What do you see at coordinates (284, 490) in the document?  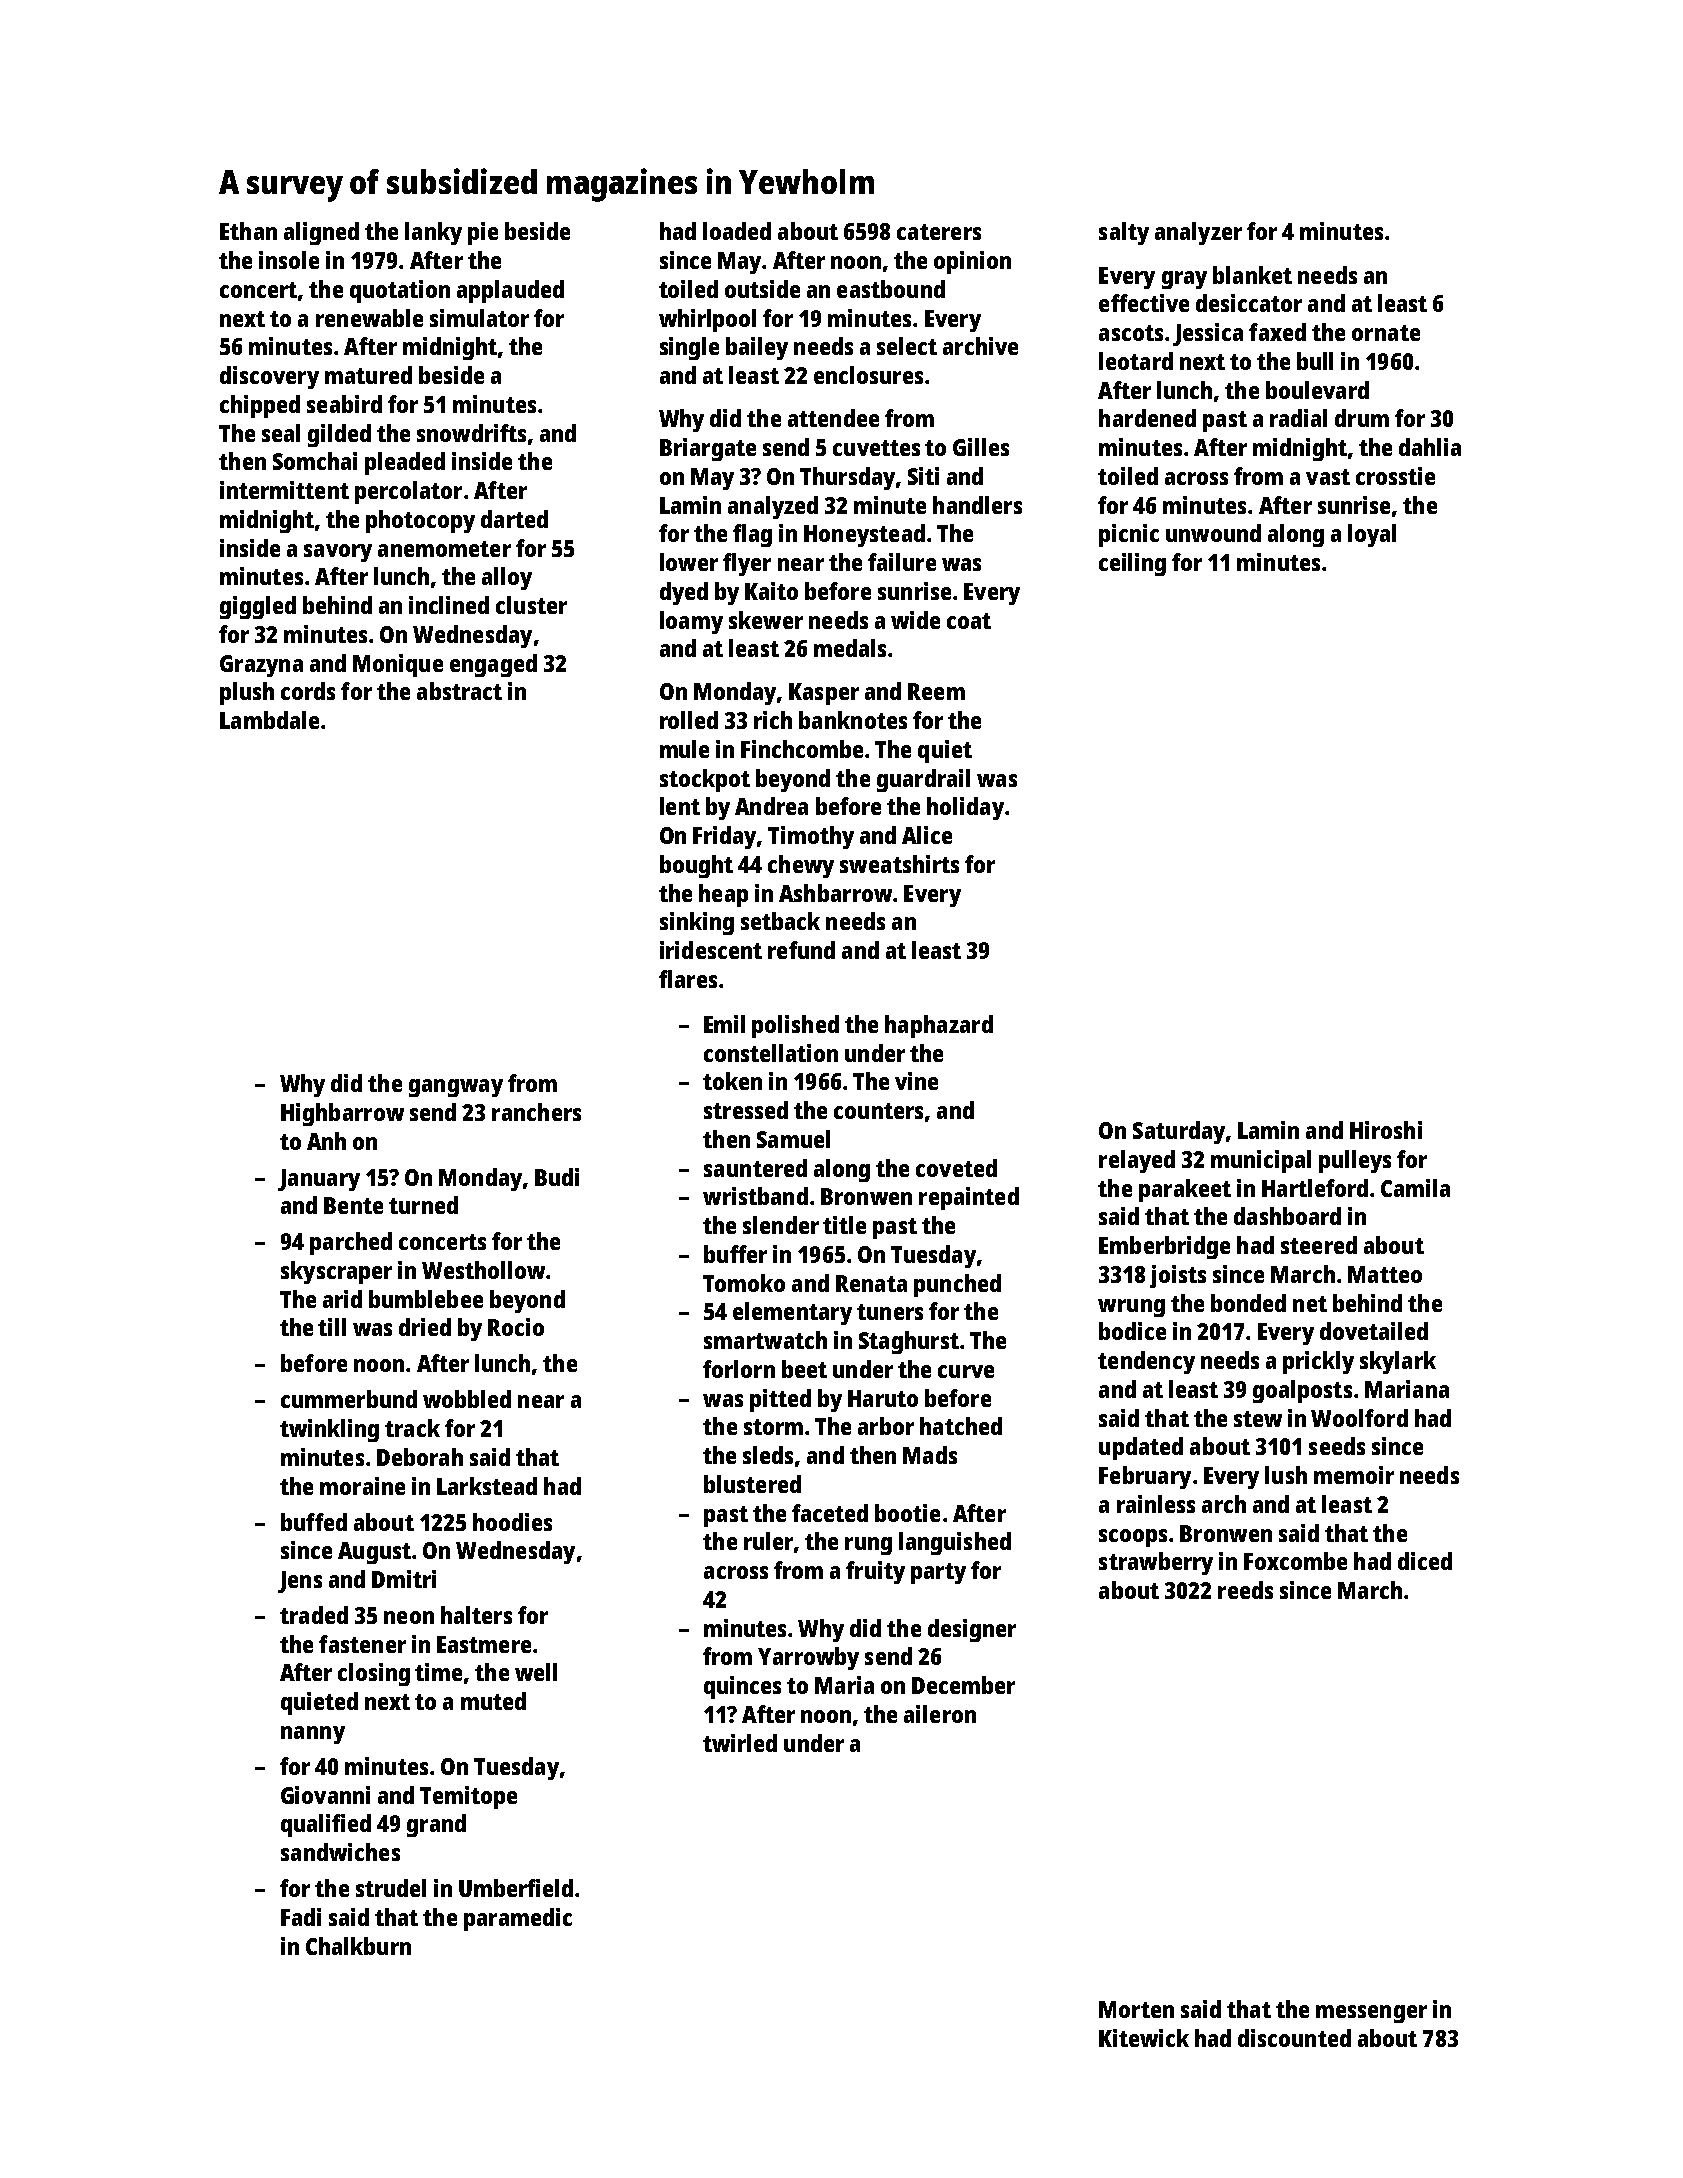 I see `intermittent` at bounding box center [284, 490].
